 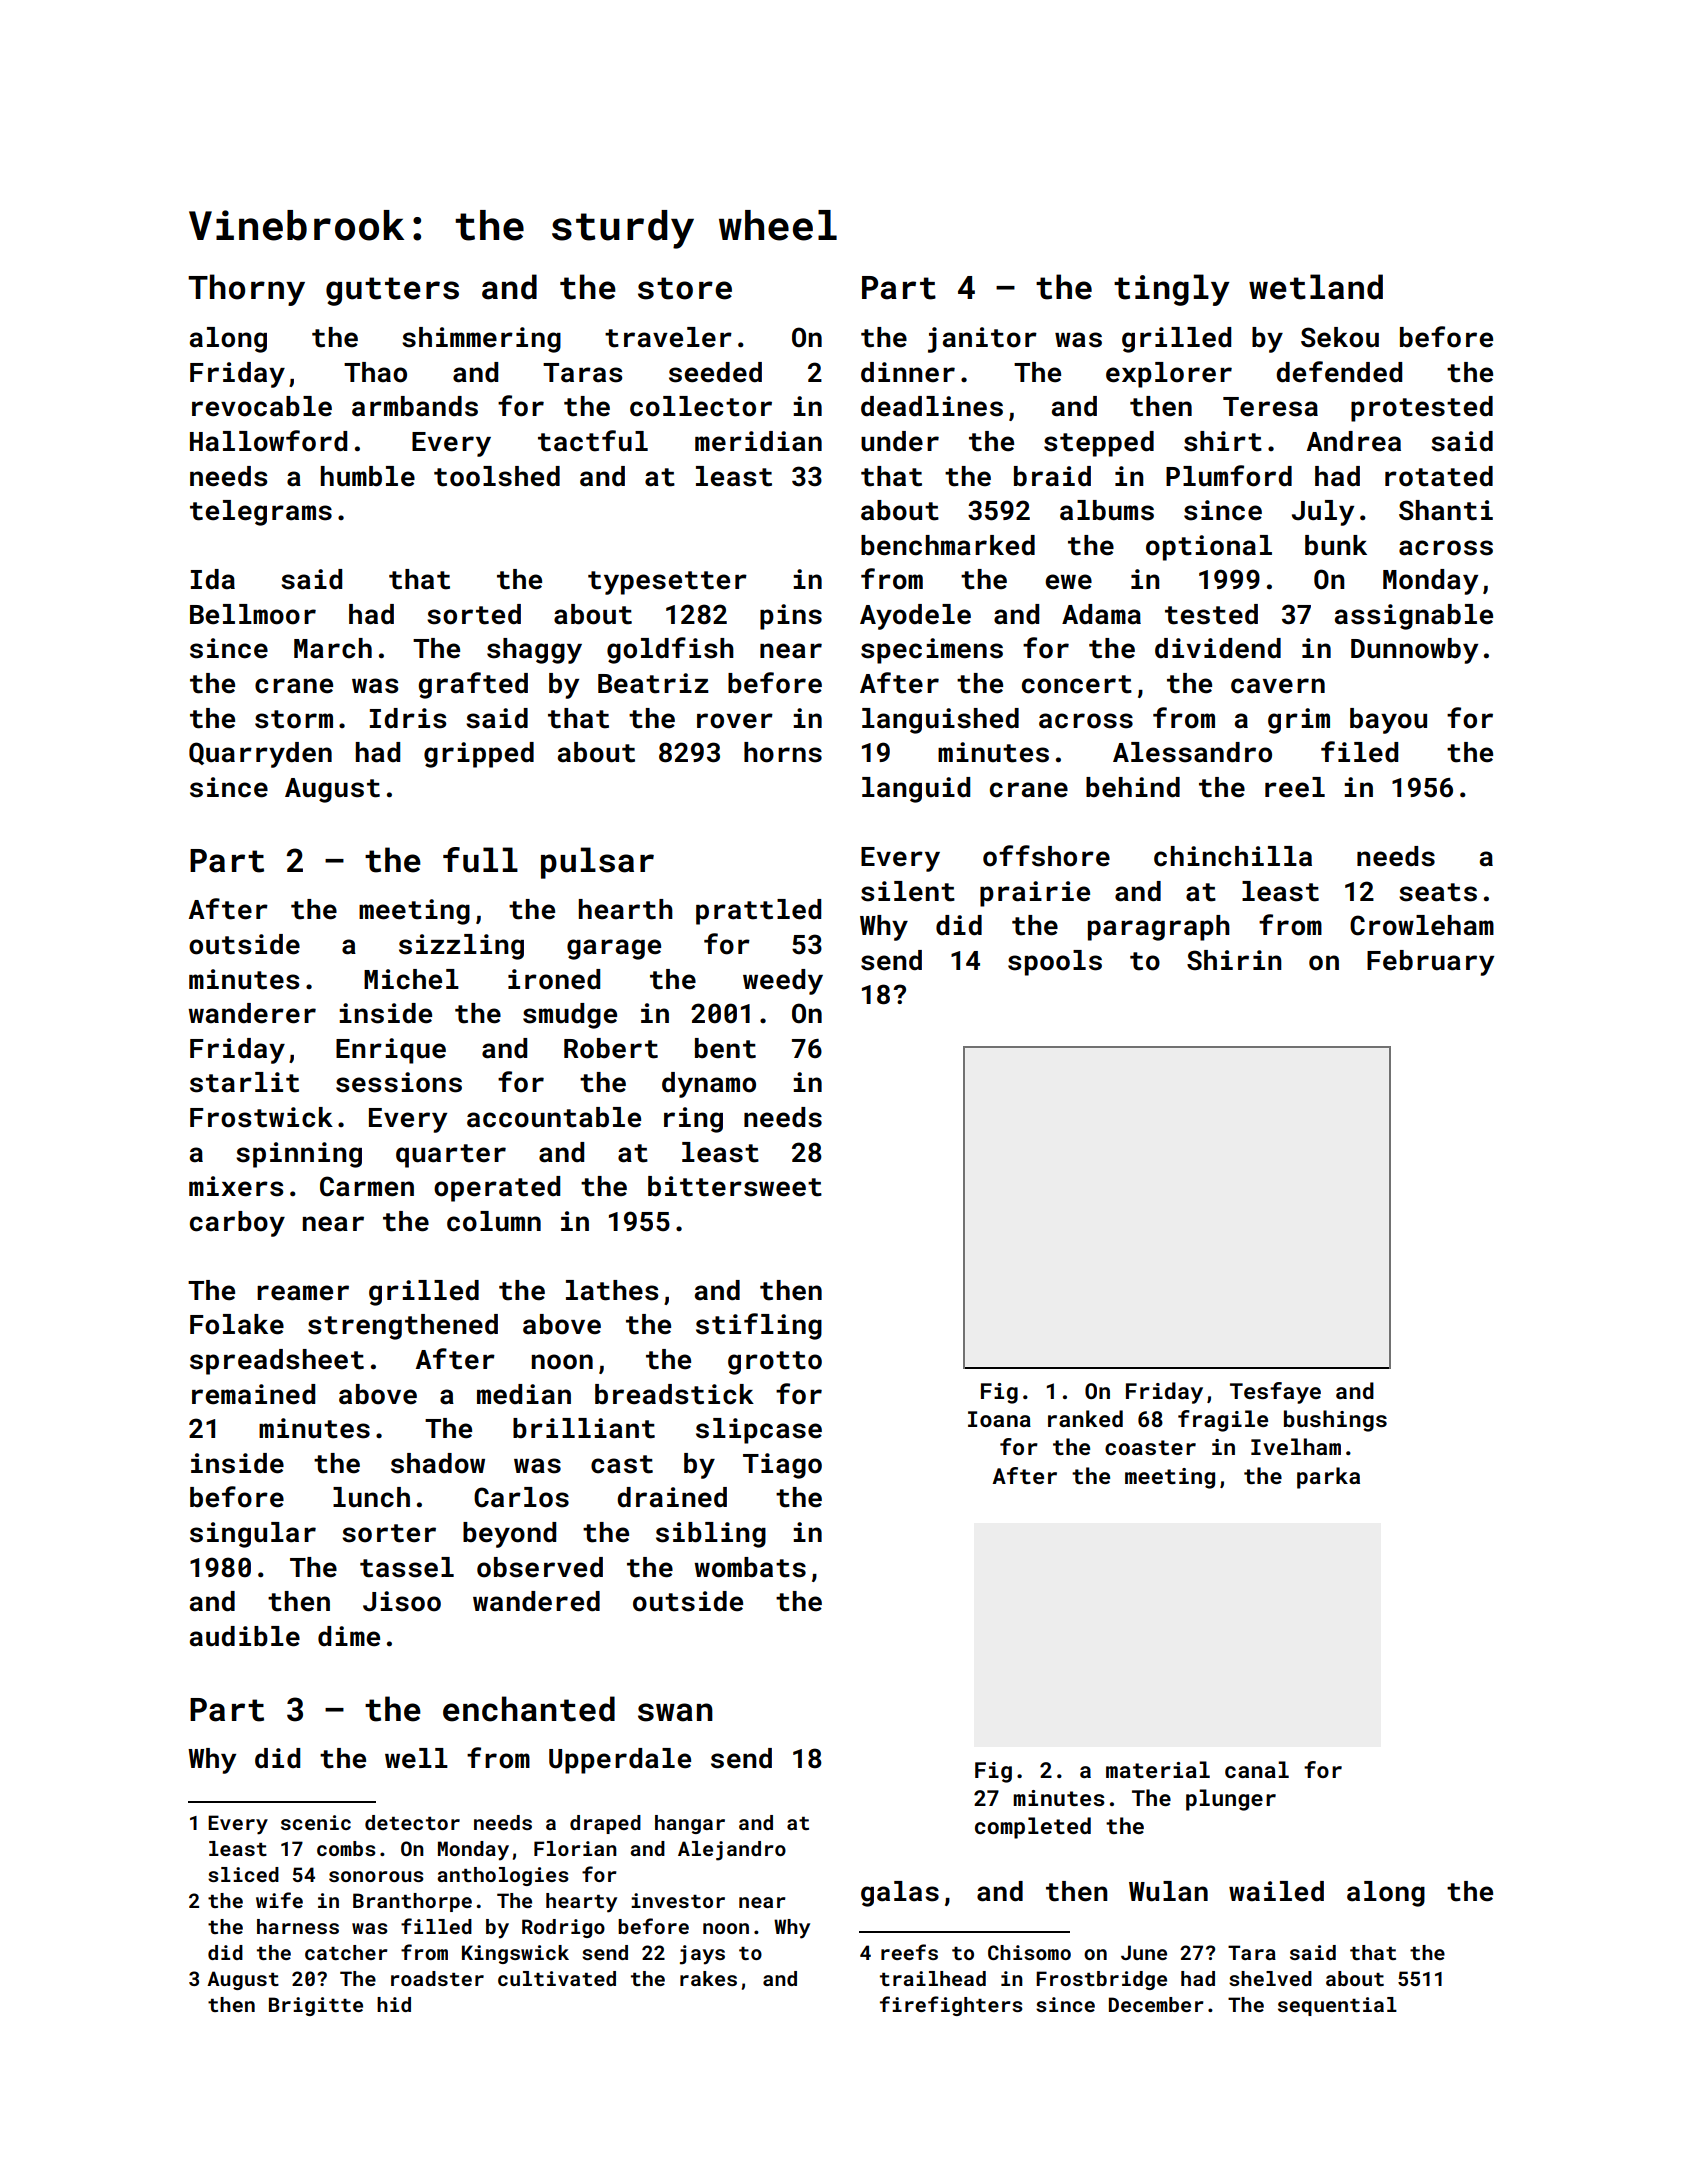 I want to click on wetland, so click(x=1316, y=287).
